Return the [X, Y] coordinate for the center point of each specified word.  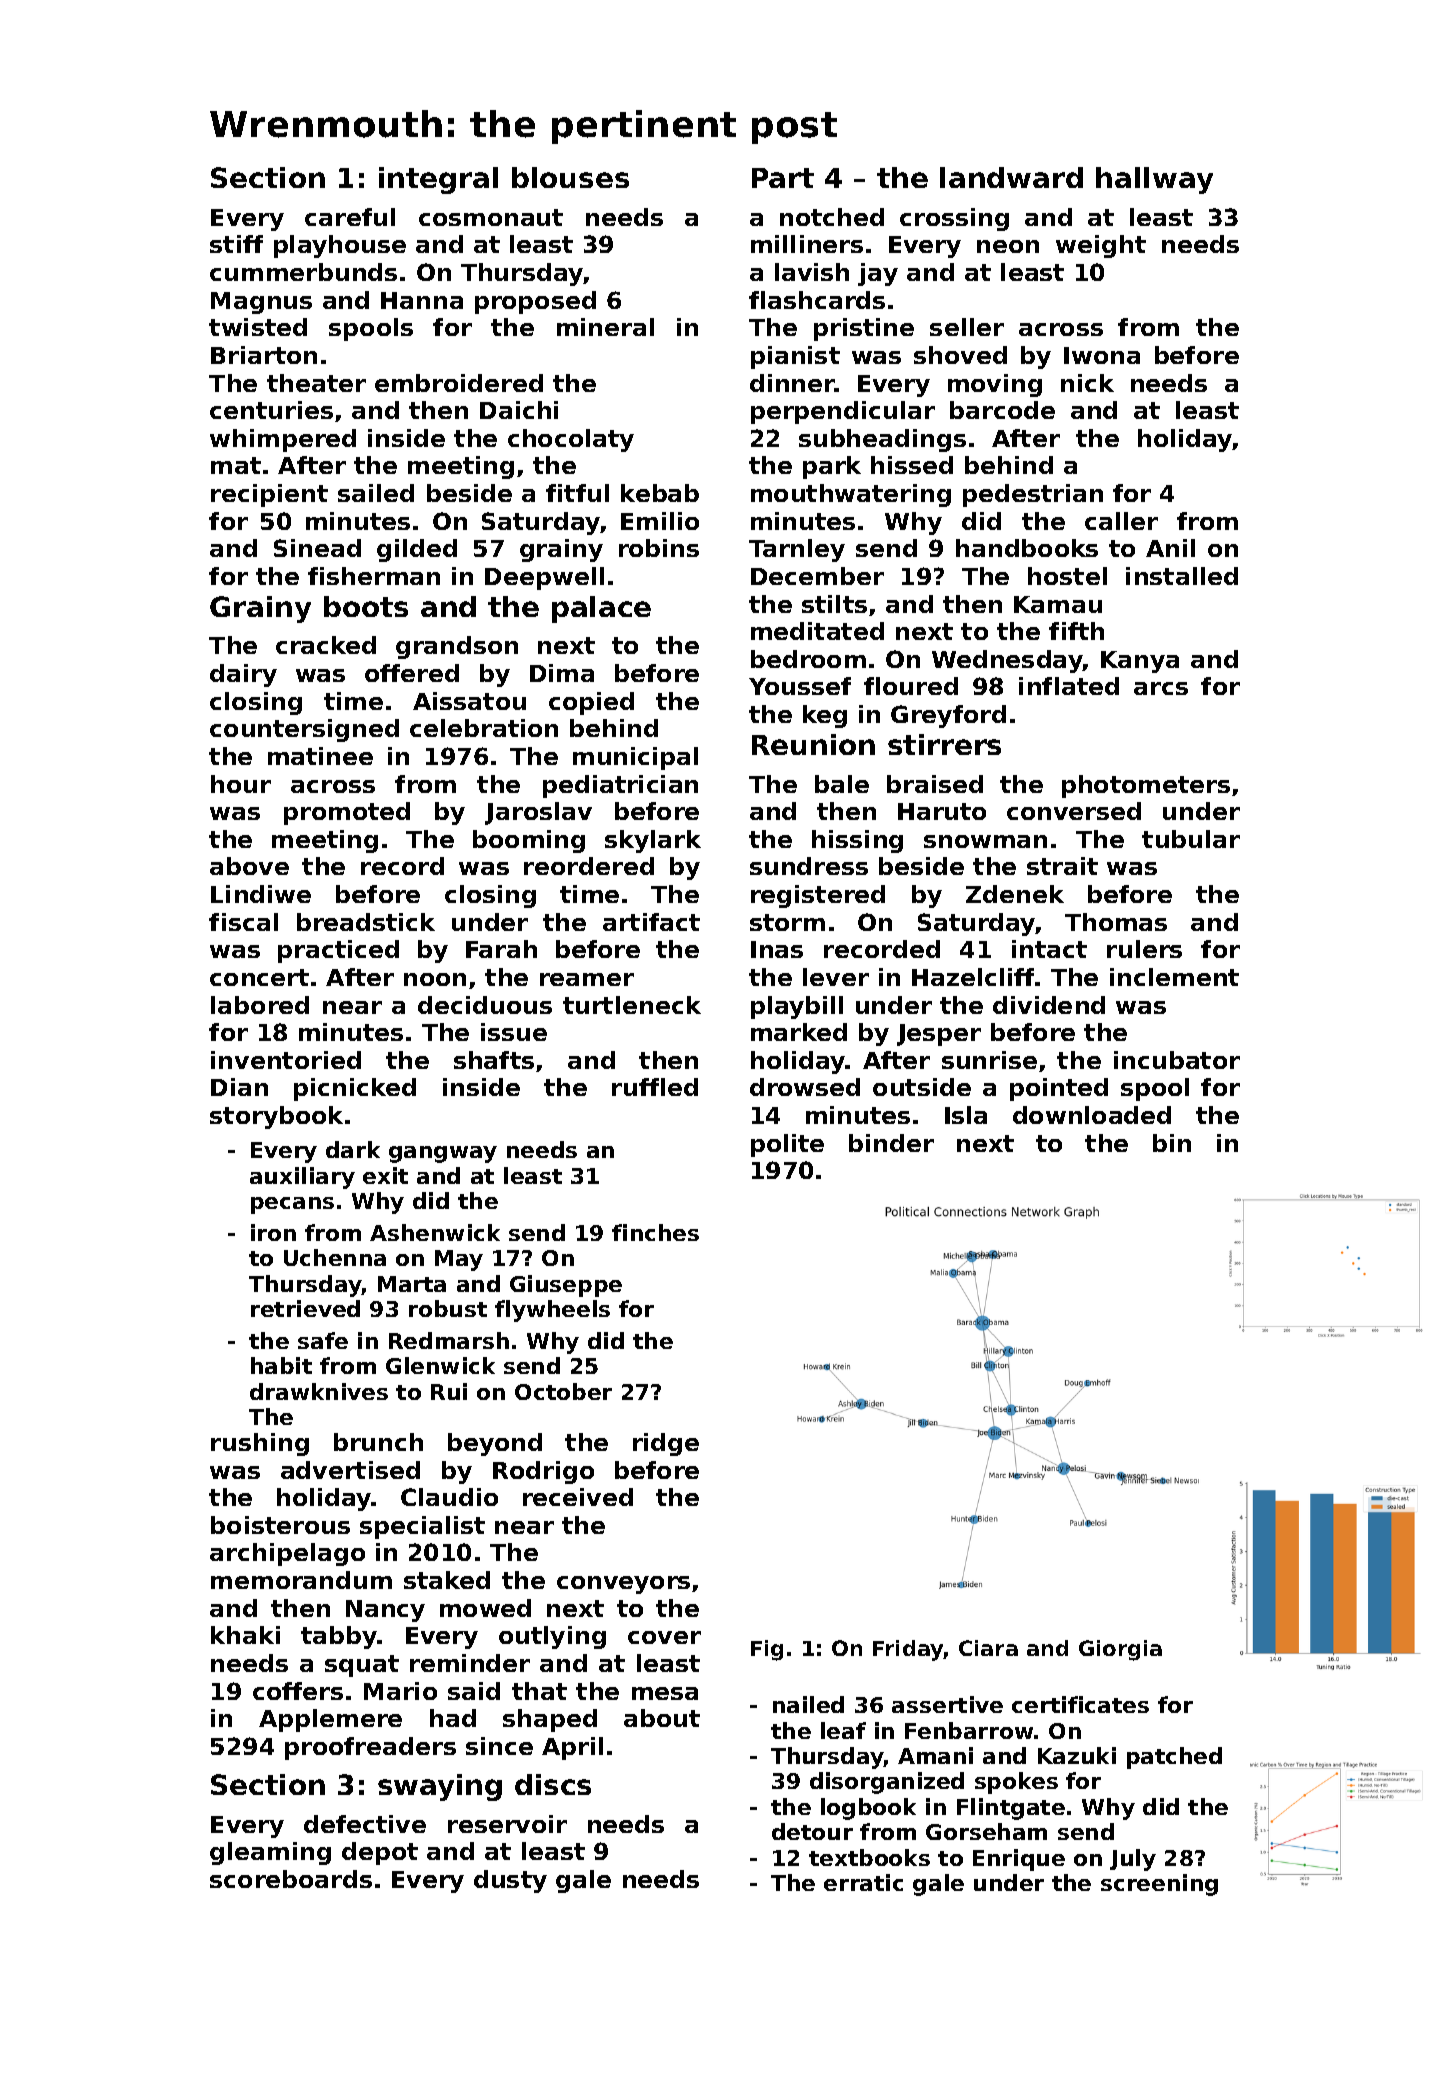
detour [812, 1831]
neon [1008, 246]
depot [380, 1853]
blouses [570, 177]
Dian [239, 1087]
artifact [651, 922]
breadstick [366, 922]
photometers [1146, 786]
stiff [236, 244]
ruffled [655, 1087]
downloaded [1092, 1115]
